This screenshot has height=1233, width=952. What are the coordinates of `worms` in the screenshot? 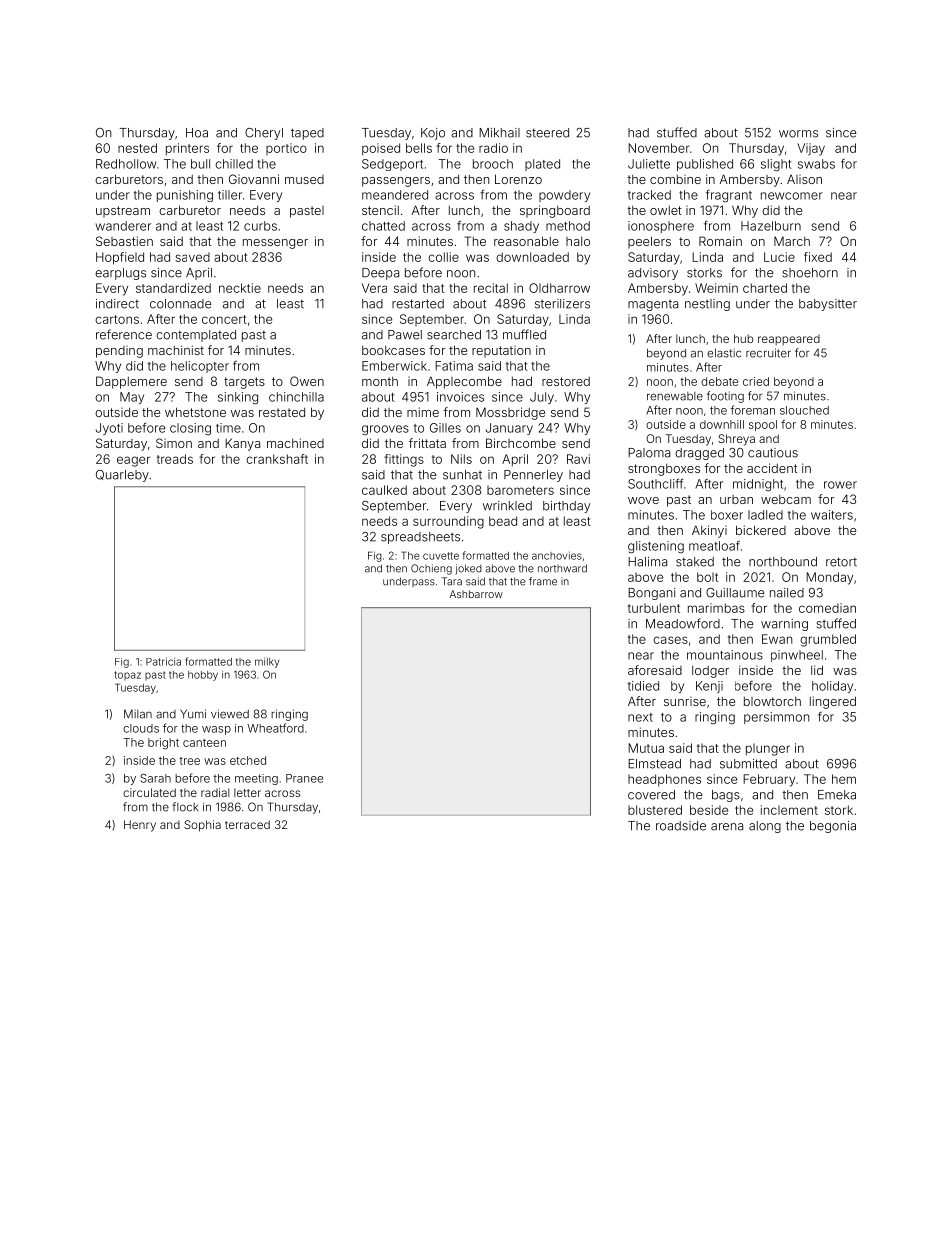 It's located at (798, 134).
